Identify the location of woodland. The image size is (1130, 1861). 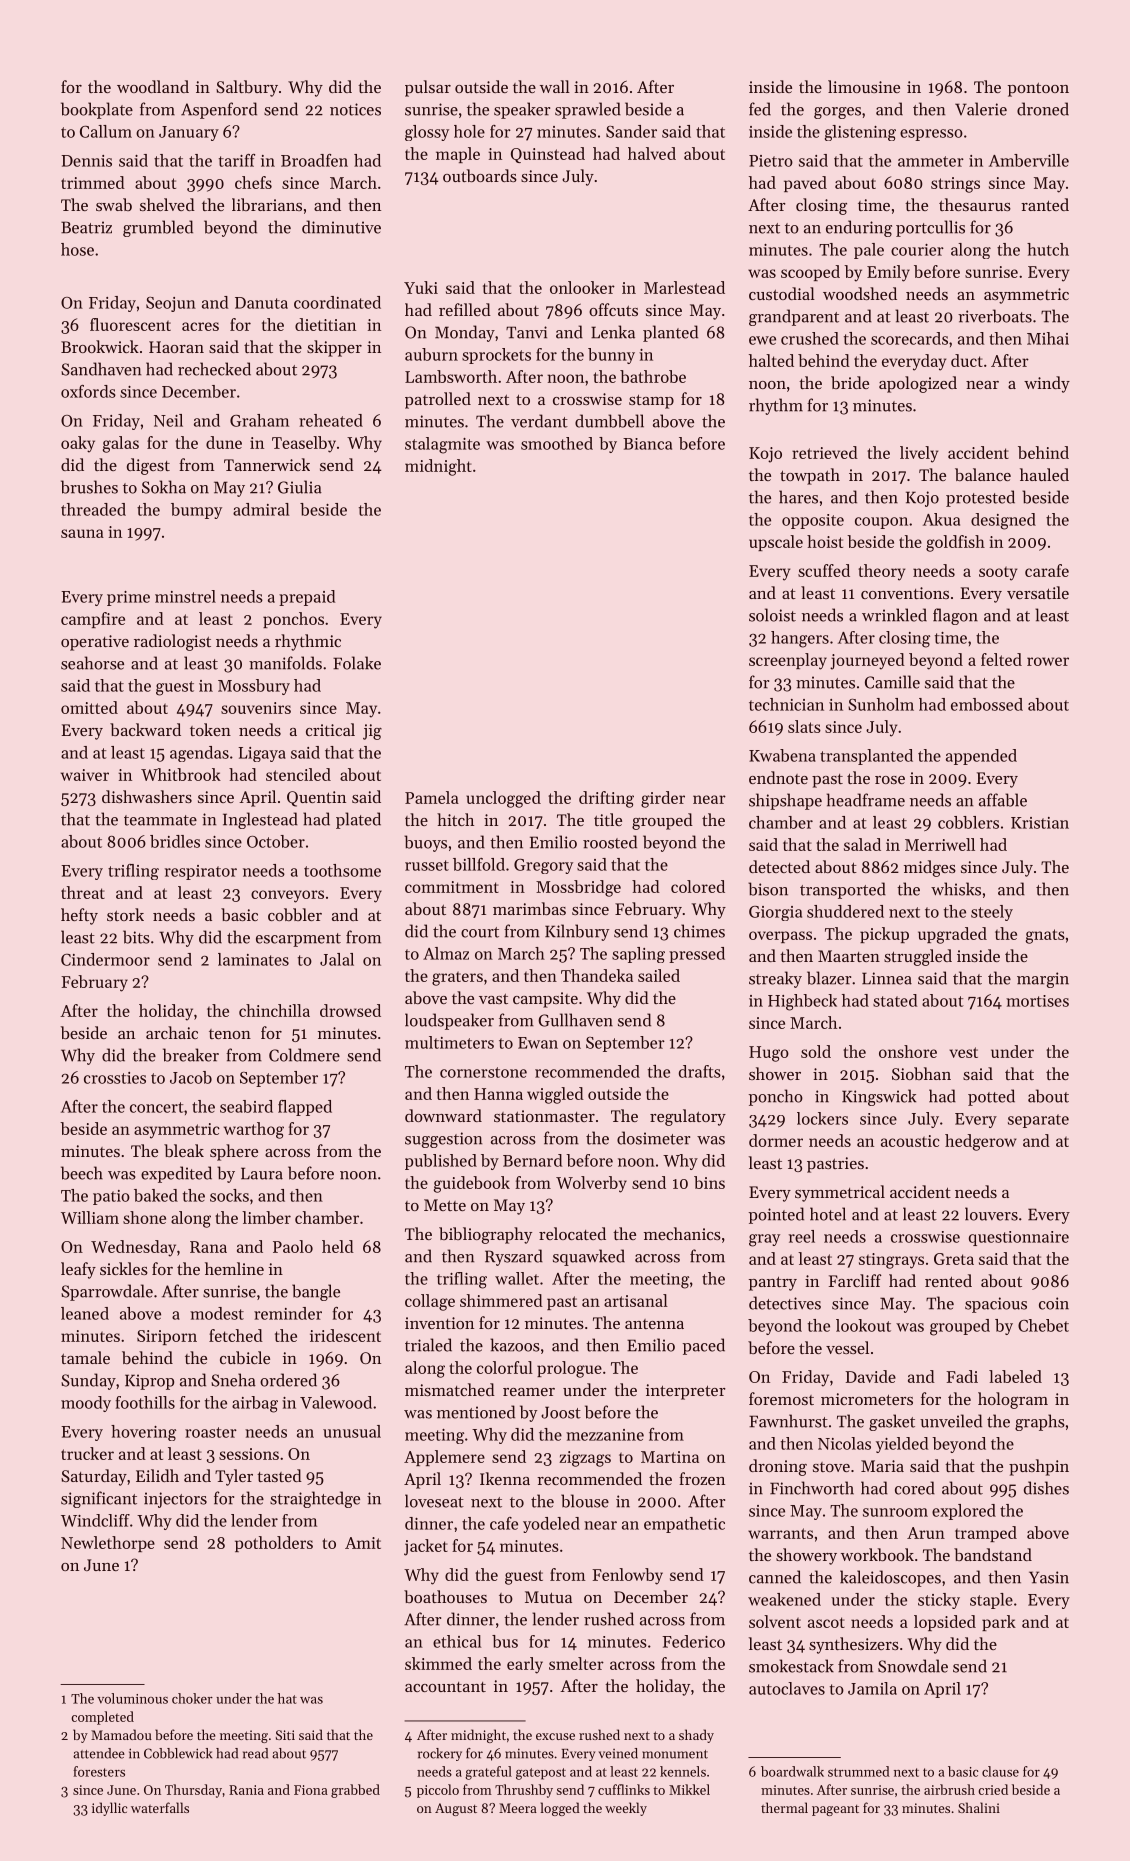
(153, 86).
